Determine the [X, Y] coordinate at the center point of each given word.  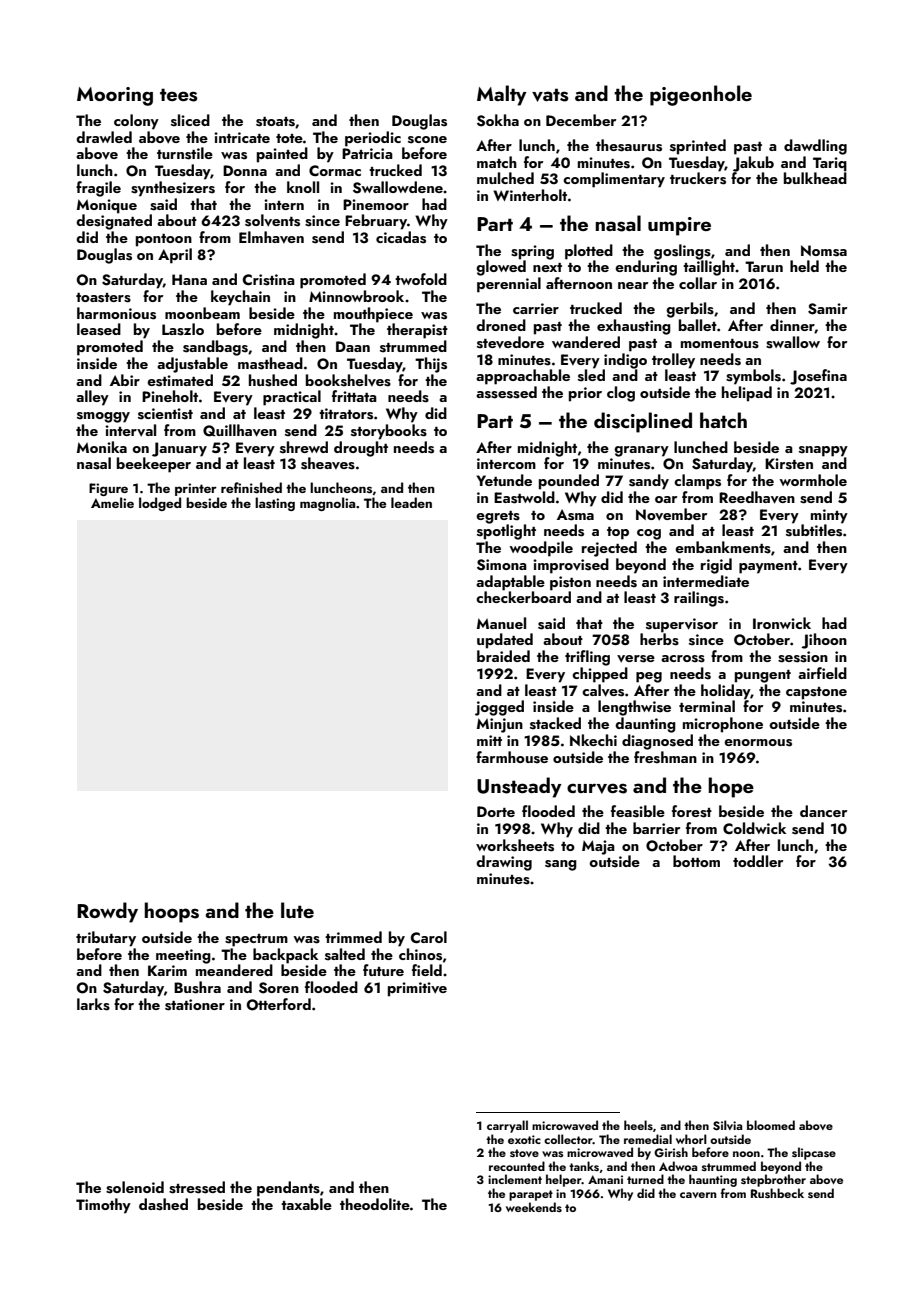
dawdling [815, 147]
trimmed [353, 937]
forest [692, 811]
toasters [103, 298]
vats [550, 95]
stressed [197, 1187]
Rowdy [107, 912]
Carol [429, 937]
